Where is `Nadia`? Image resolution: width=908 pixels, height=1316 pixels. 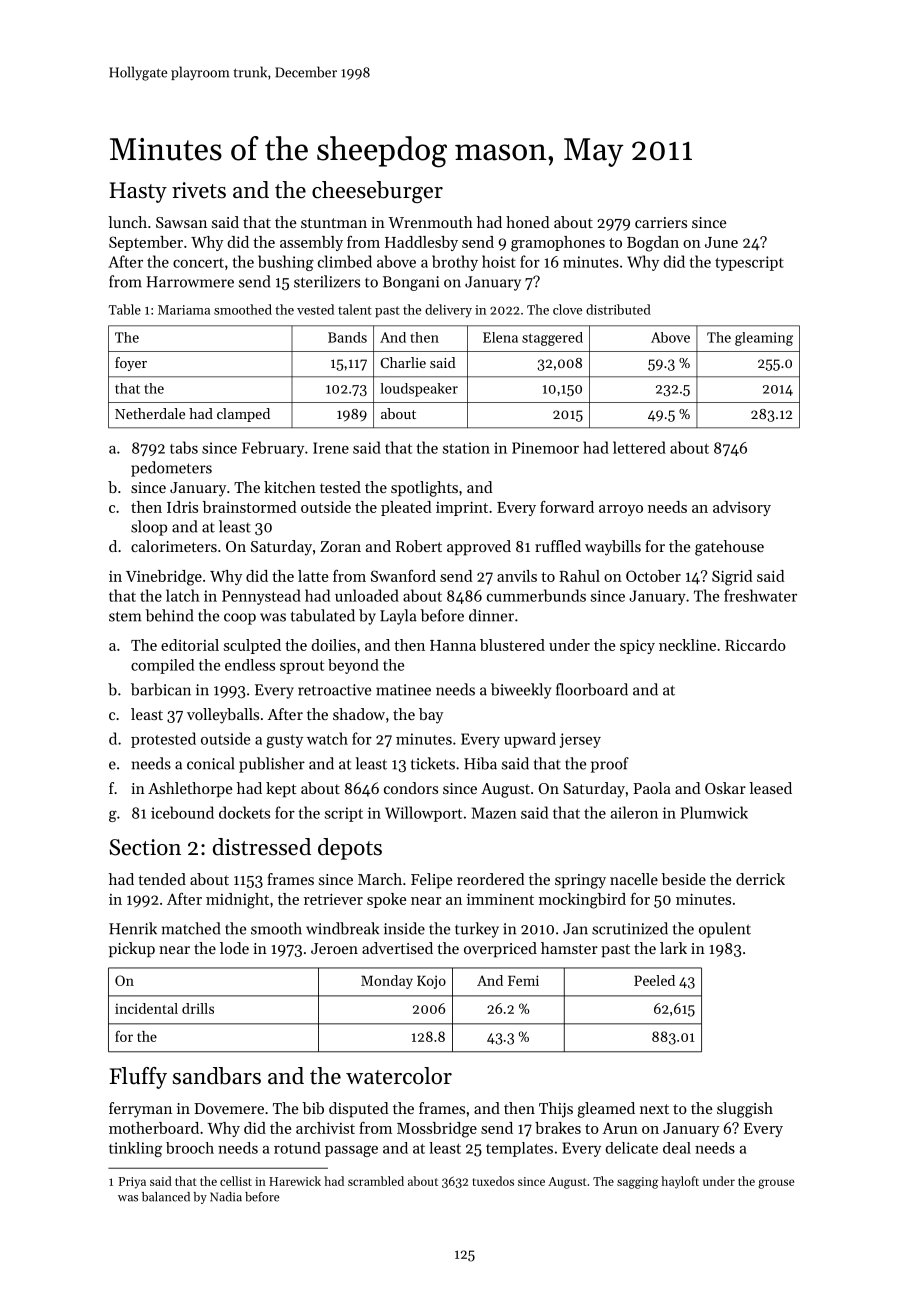 Nadia is located at coordinates (226, 1197).
